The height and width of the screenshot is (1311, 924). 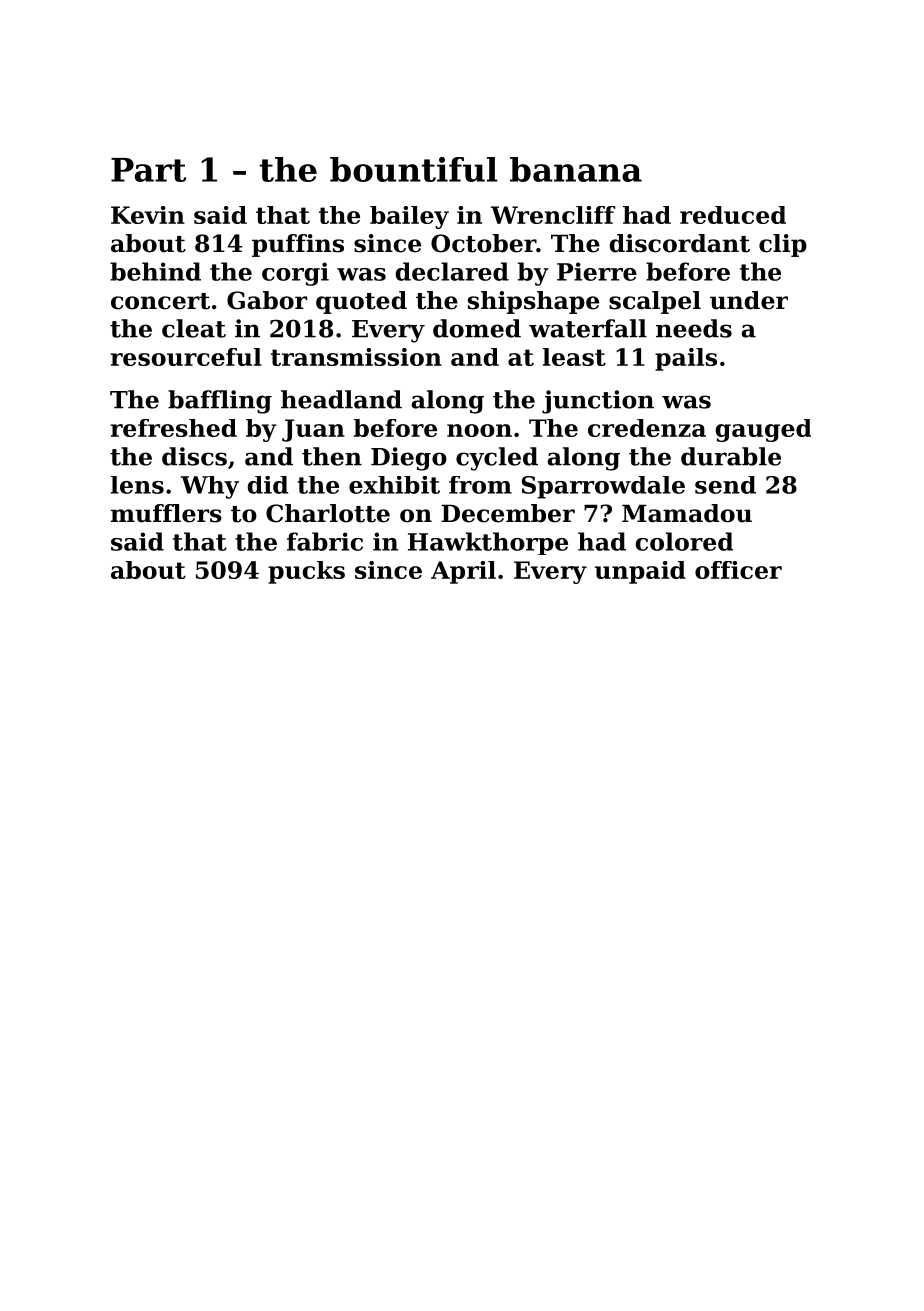 What do you see at coordinates (155, 271) in the screenshot?
I see `behind` at bounding box center [155, 271].
